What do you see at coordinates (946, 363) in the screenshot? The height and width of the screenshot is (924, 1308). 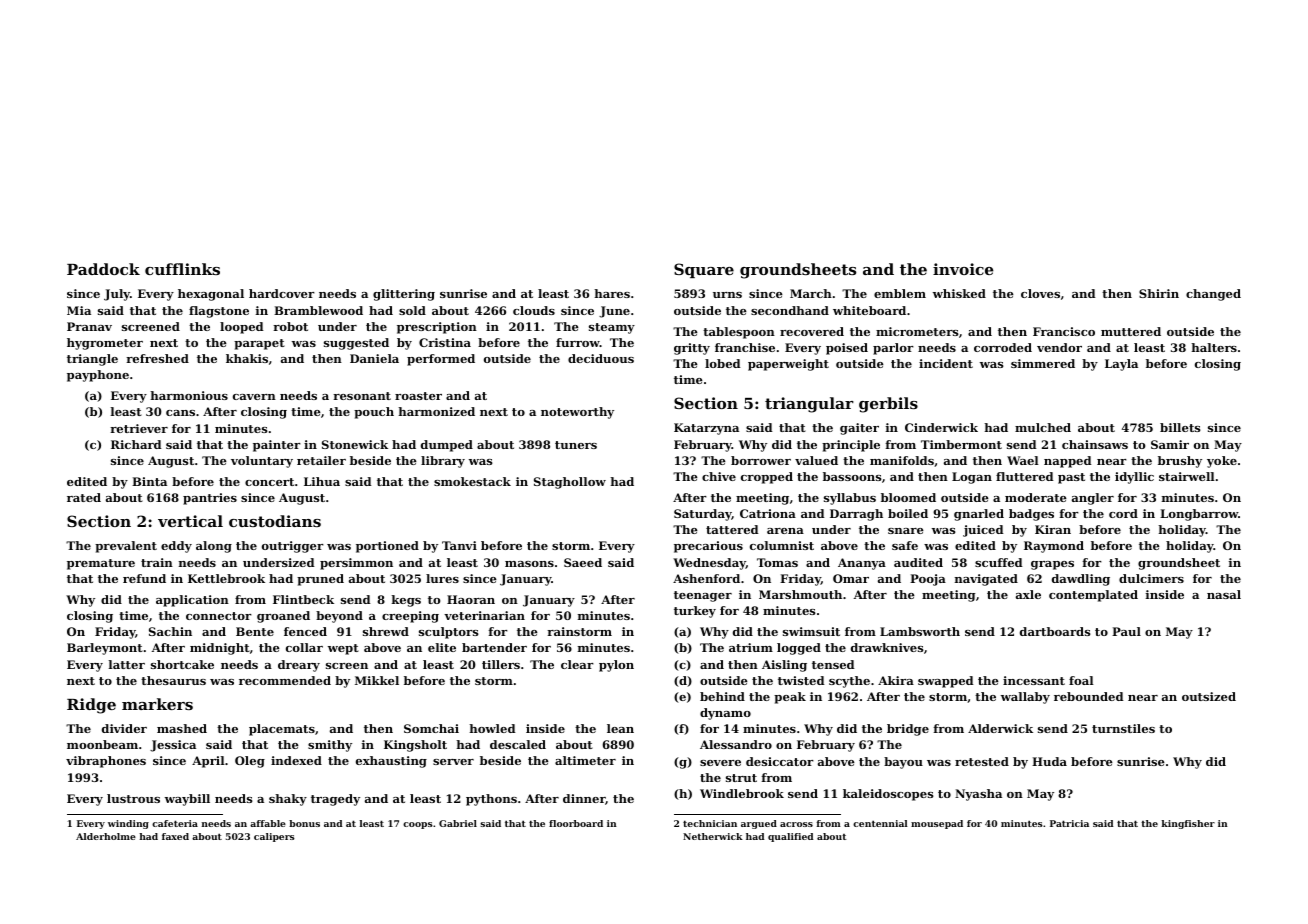 I see `incident` at bounding box center [946, 363].
